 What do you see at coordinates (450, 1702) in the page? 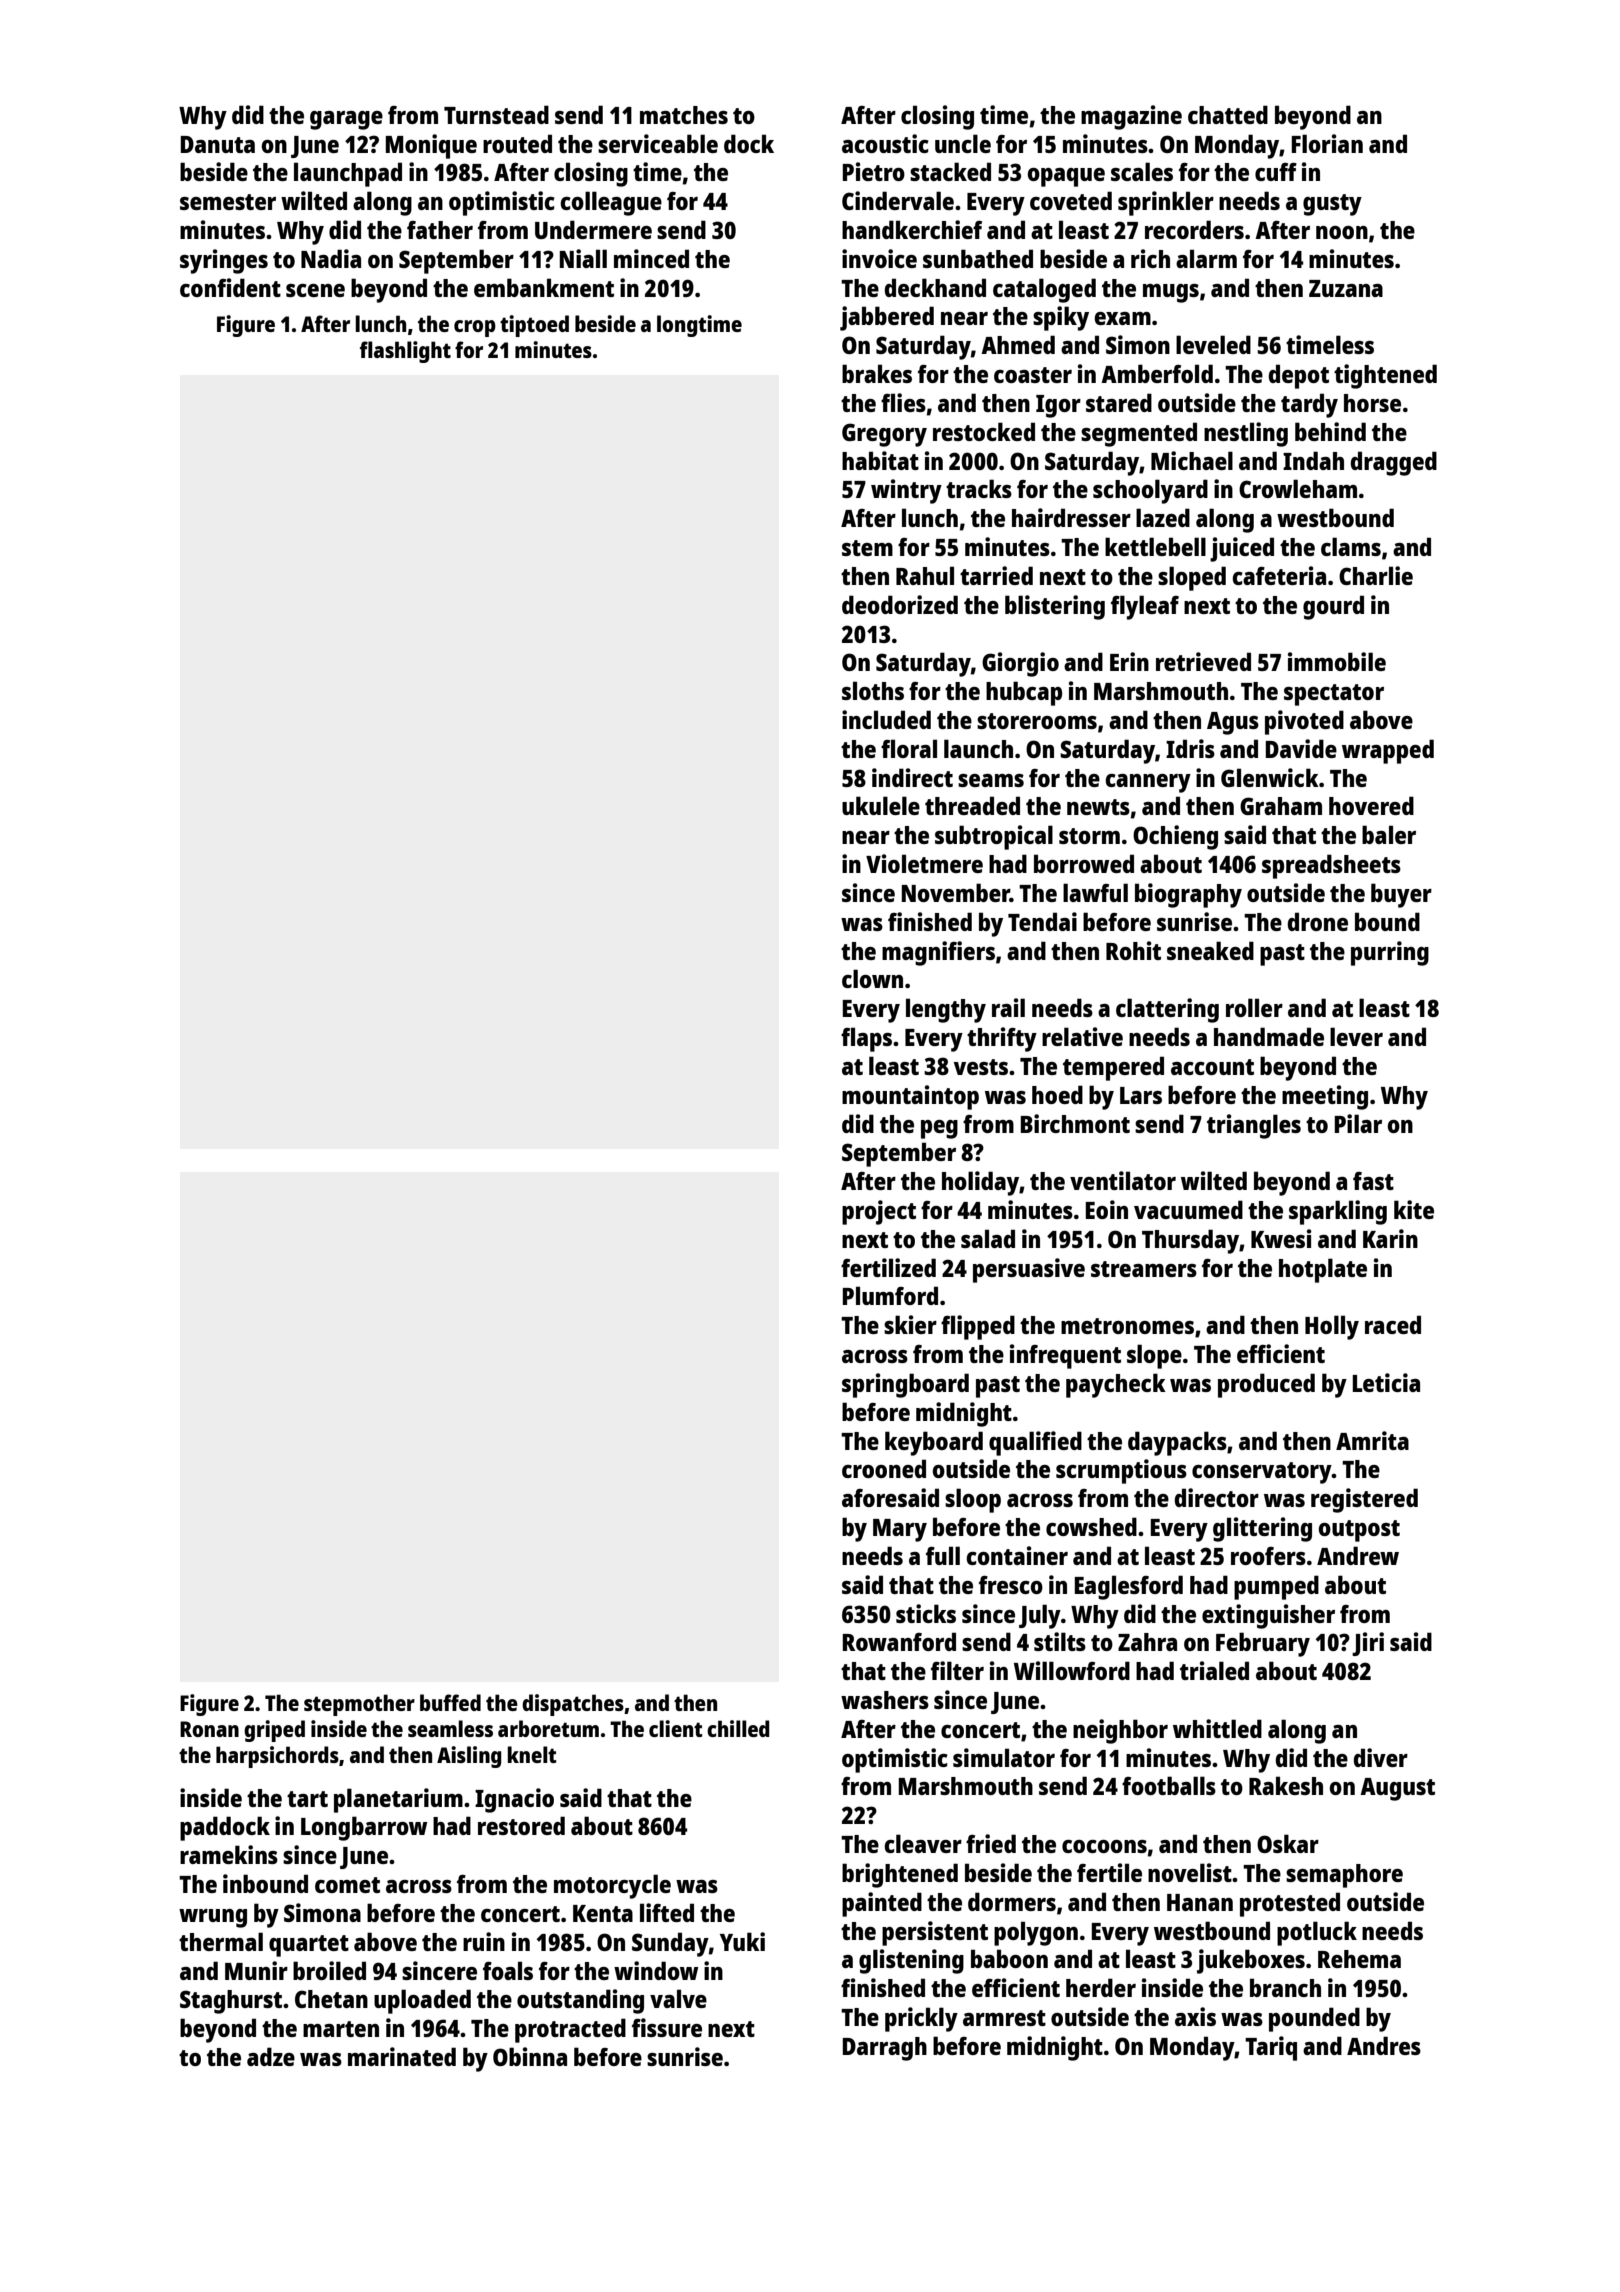
I see `buffed` at bounding box center [450, 1702].
